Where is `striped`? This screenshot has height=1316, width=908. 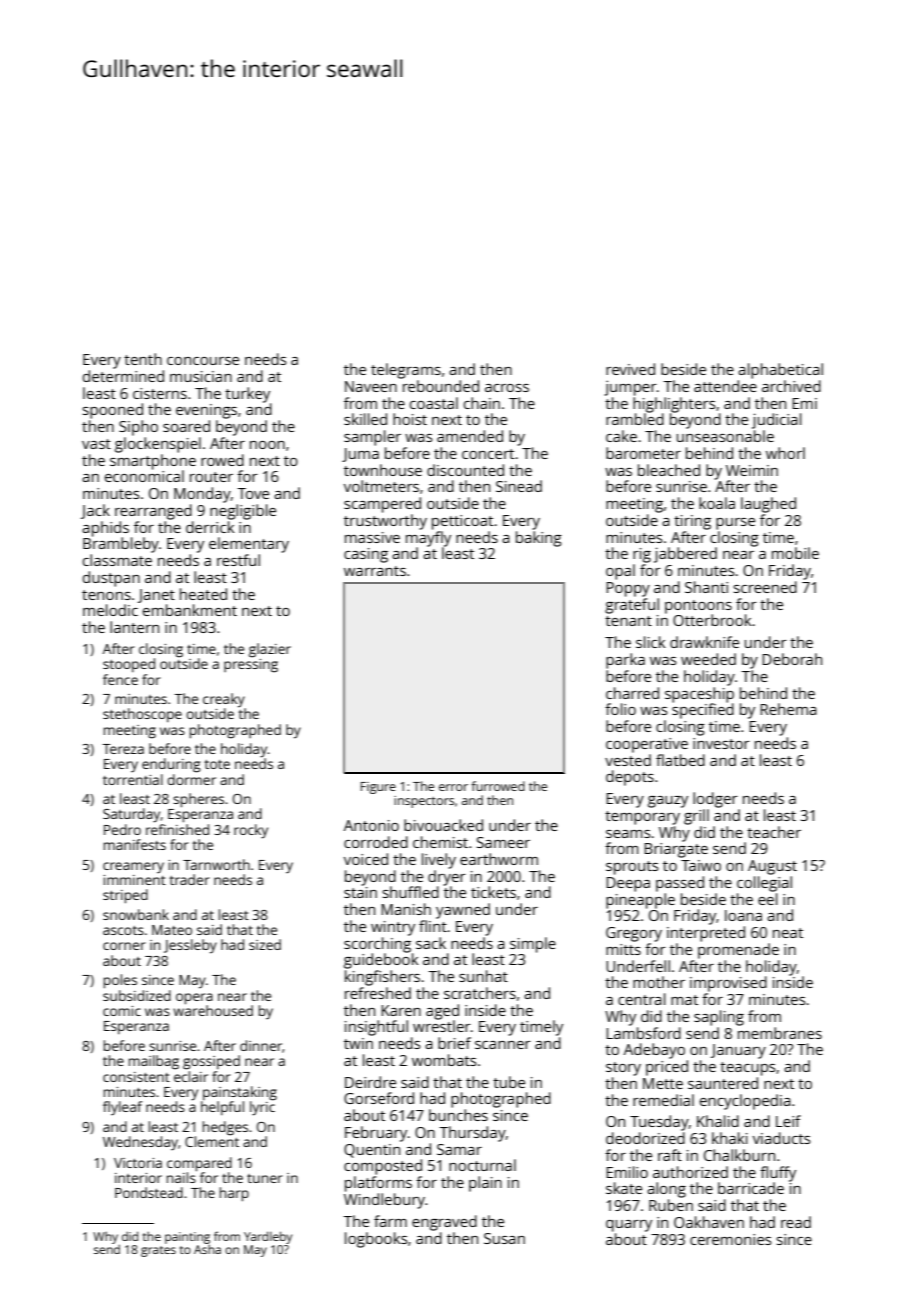 striped is located at coordinates (125, 896).
